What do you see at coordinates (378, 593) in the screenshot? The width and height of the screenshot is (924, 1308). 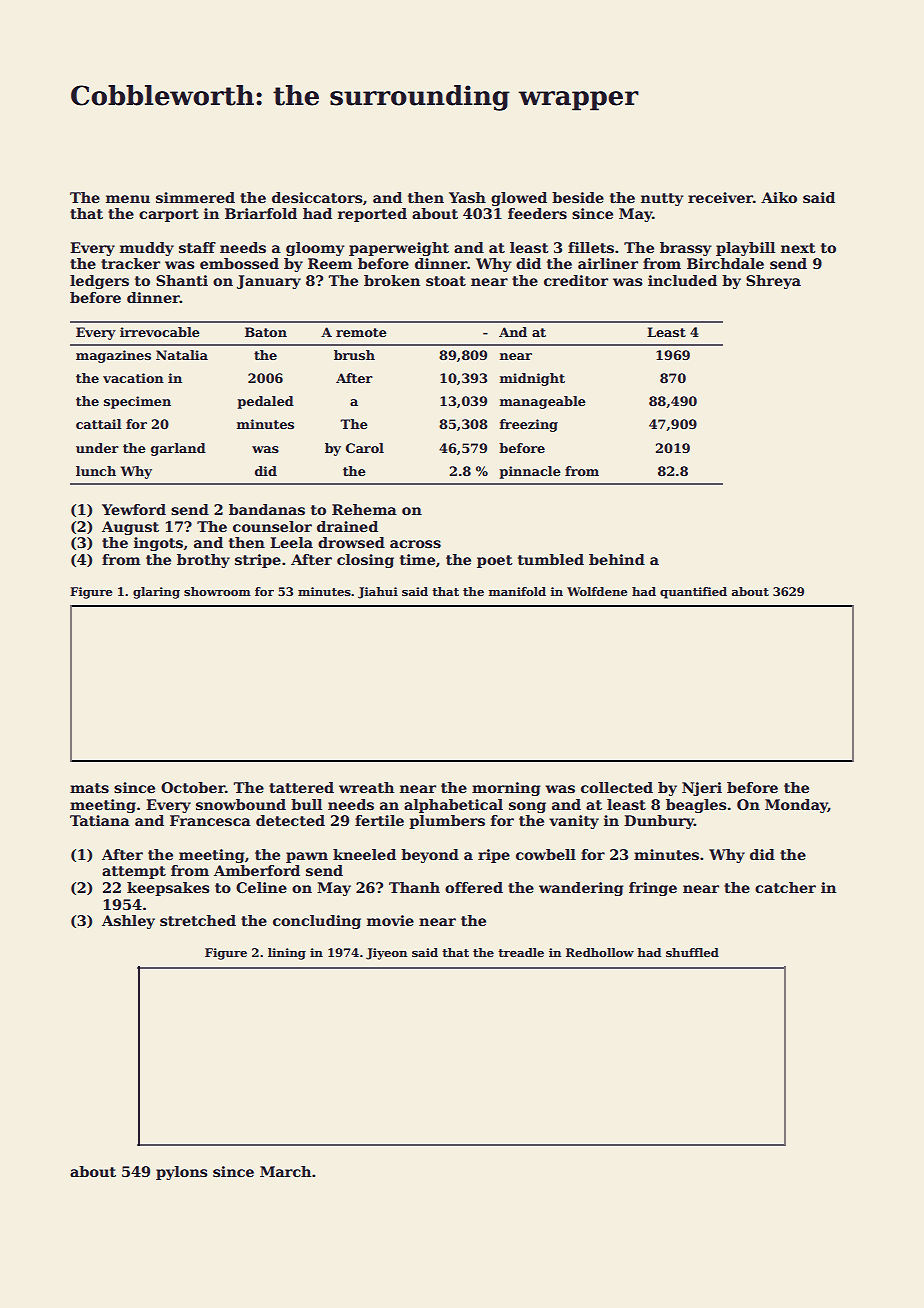 I see `Jiahui` at bounding box center [378, 593].
